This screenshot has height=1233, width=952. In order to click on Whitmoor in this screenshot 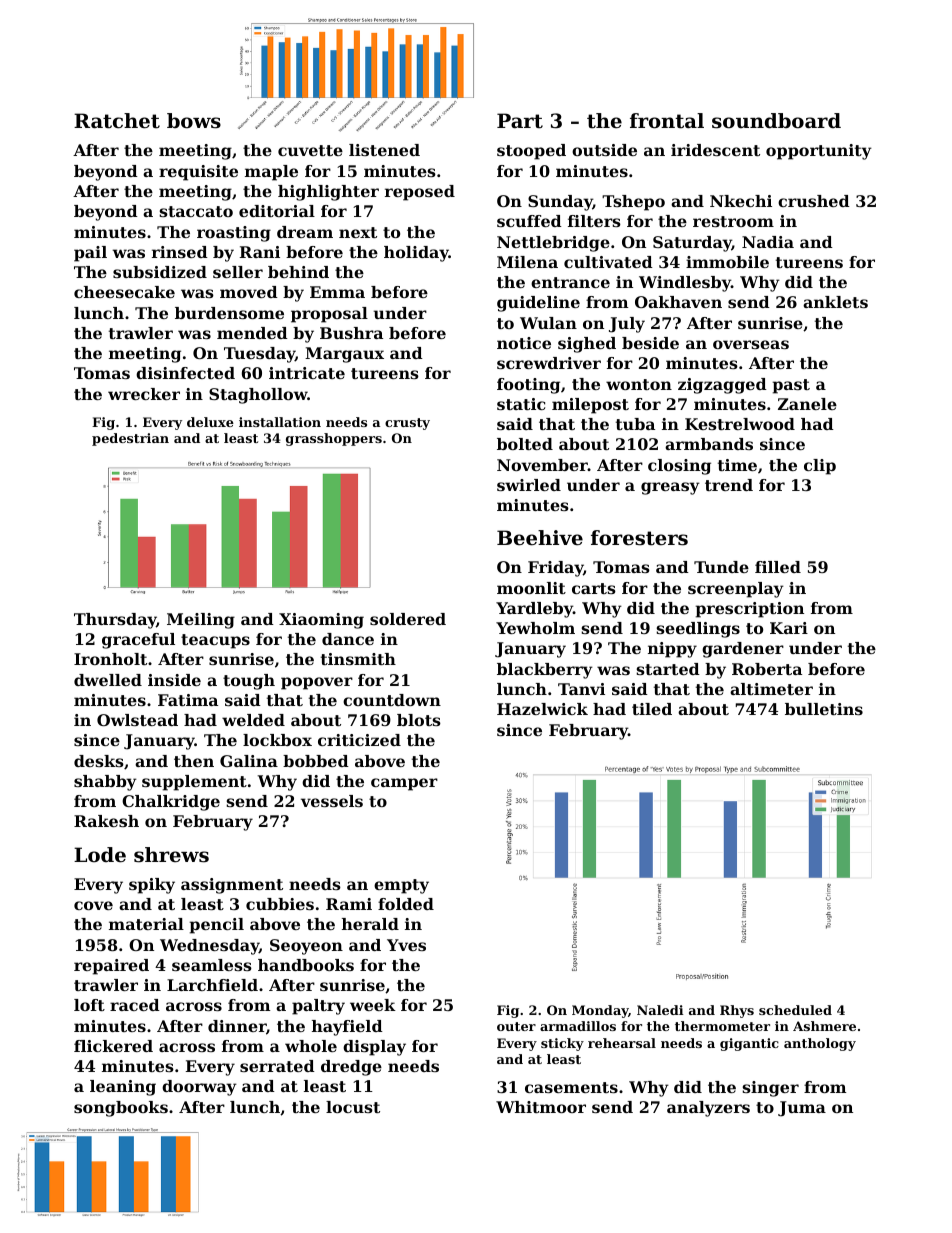, I will do `click(541, 1107)`.
